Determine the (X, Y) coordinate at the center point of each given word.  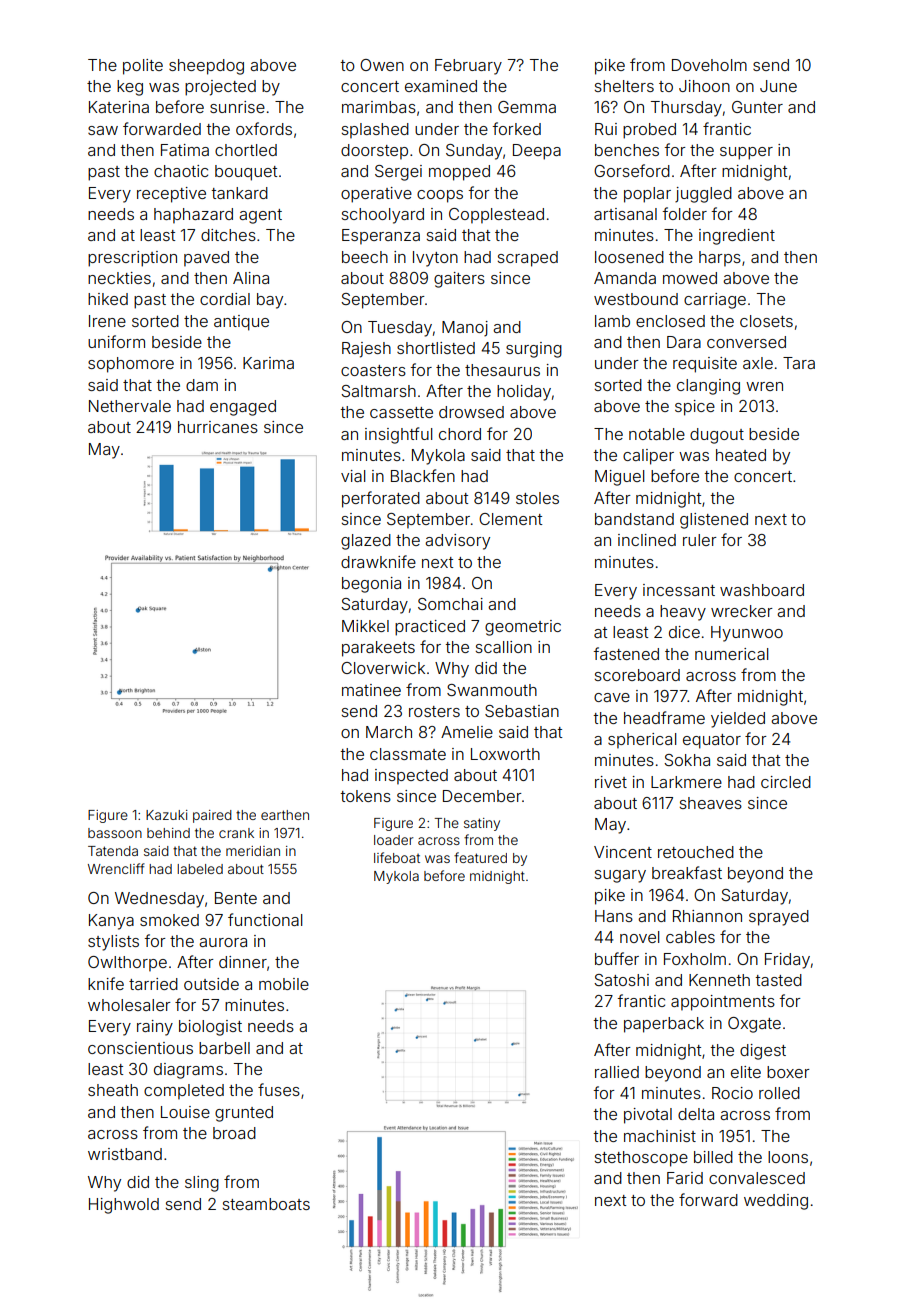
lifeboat (397, 857)
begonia (371, 585)
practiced (430, 628)
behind (168, 833)
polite (143, 67)
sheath (113, 1090)
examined (441, 86)
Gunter (757, 107)
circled (786, 782)
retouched (696, 852)
